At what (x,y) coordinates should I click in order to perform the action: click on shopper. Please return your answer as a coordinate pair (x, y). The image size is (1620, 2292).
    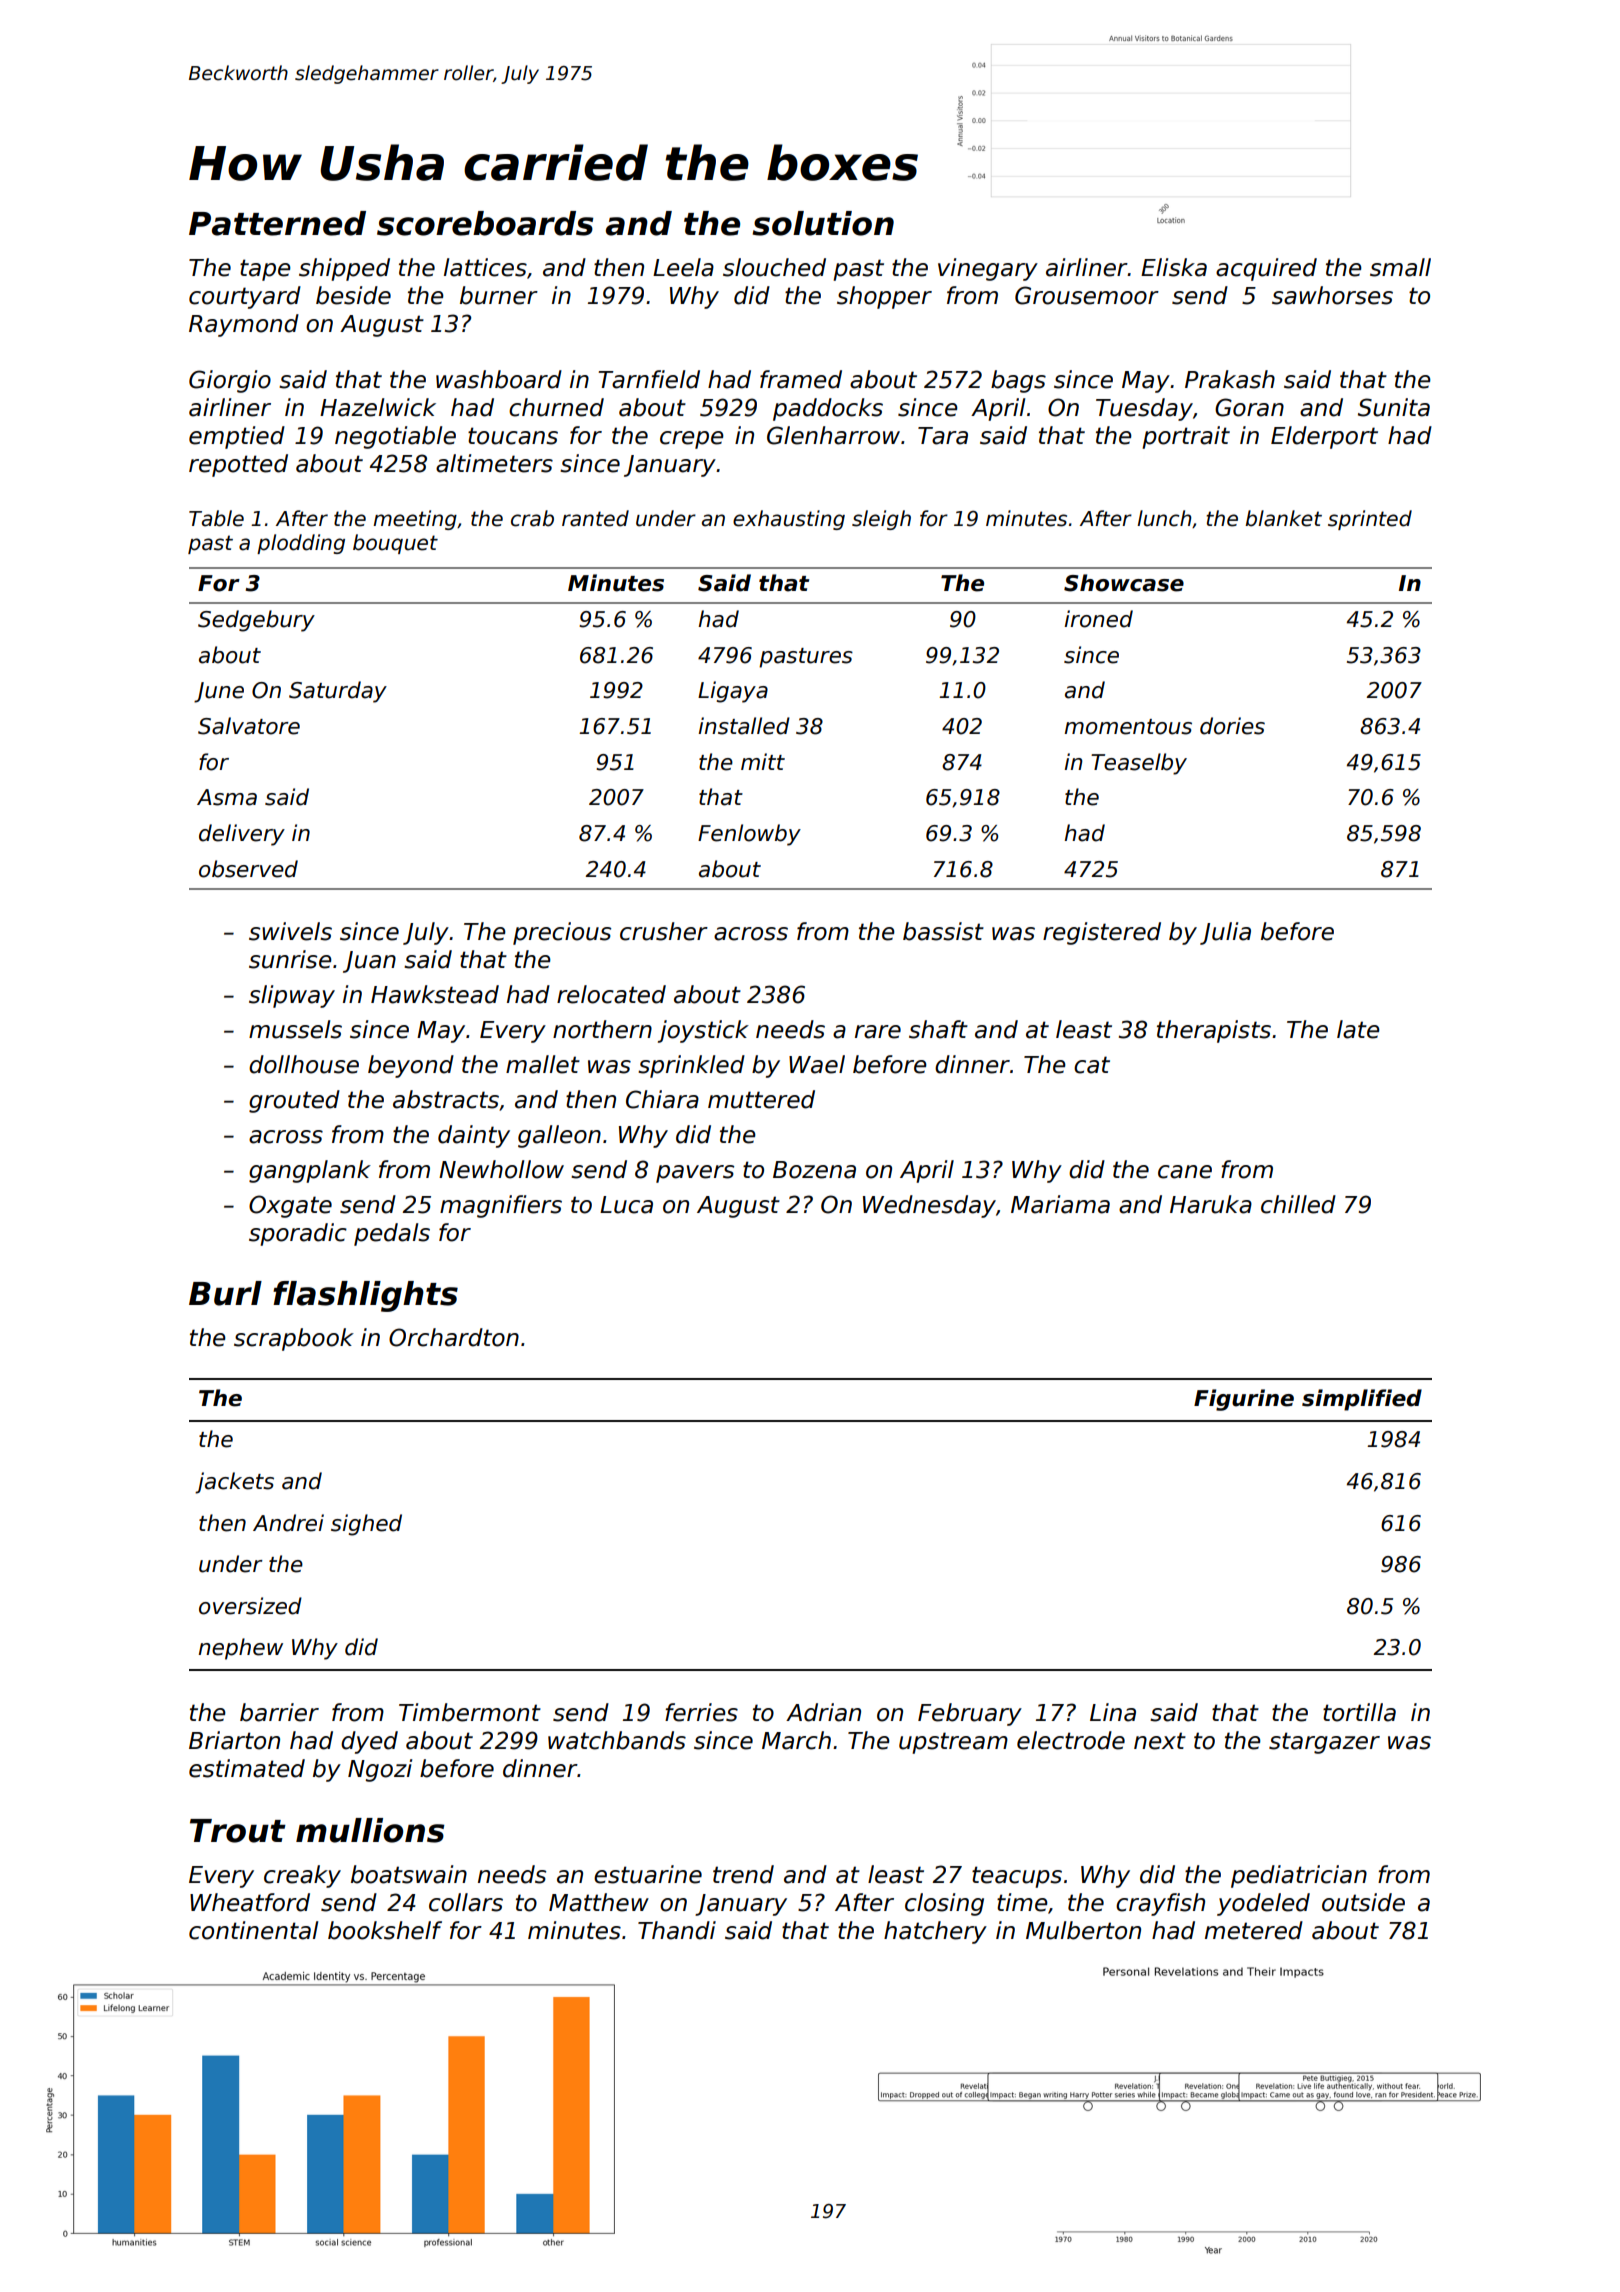
    Looking at the image, I should click on (884, 297).
